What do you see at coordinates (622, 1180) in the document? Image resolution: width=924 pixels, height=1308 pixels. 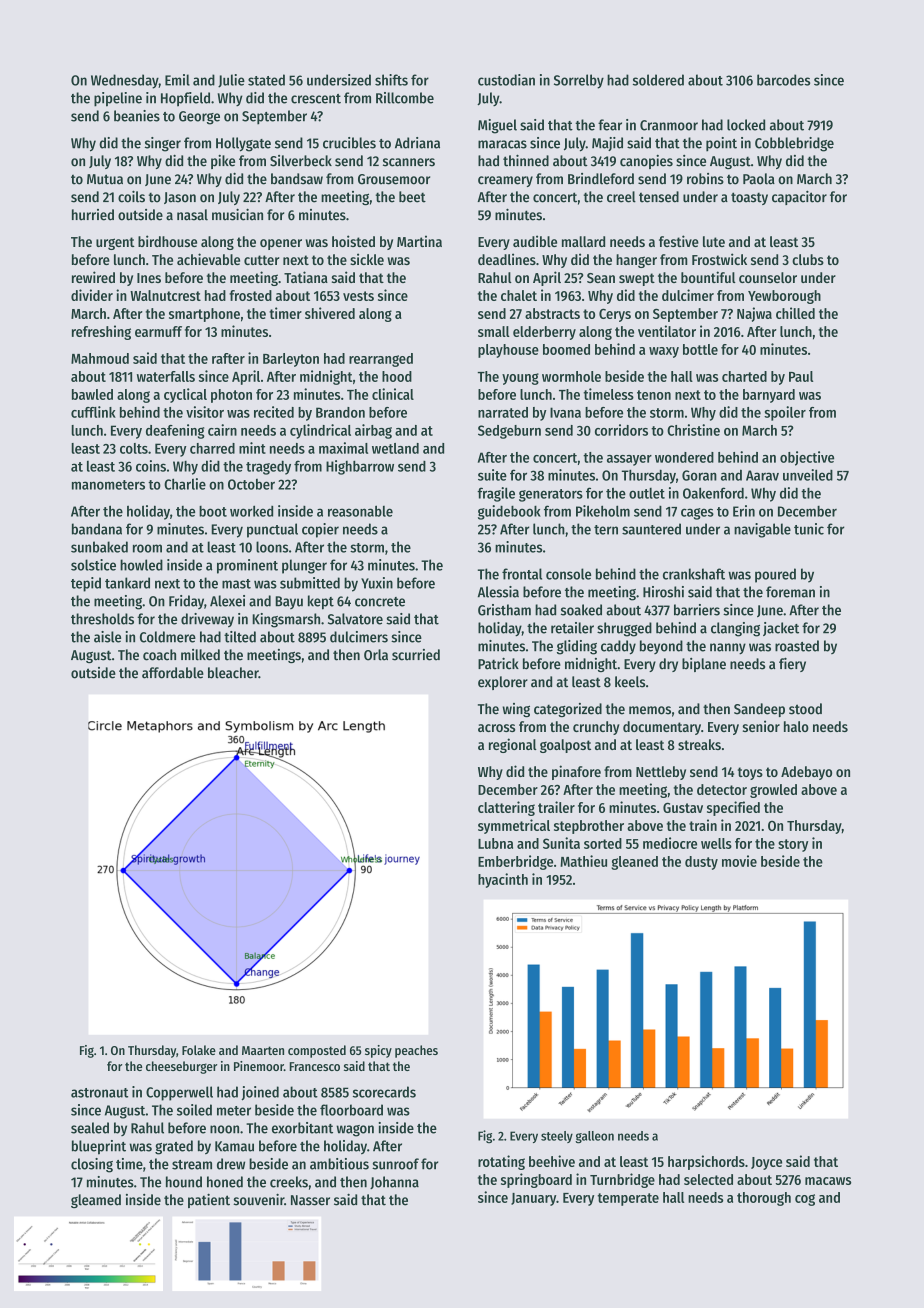 I see `Turnbridge` at bounding box center [622, 1180].
